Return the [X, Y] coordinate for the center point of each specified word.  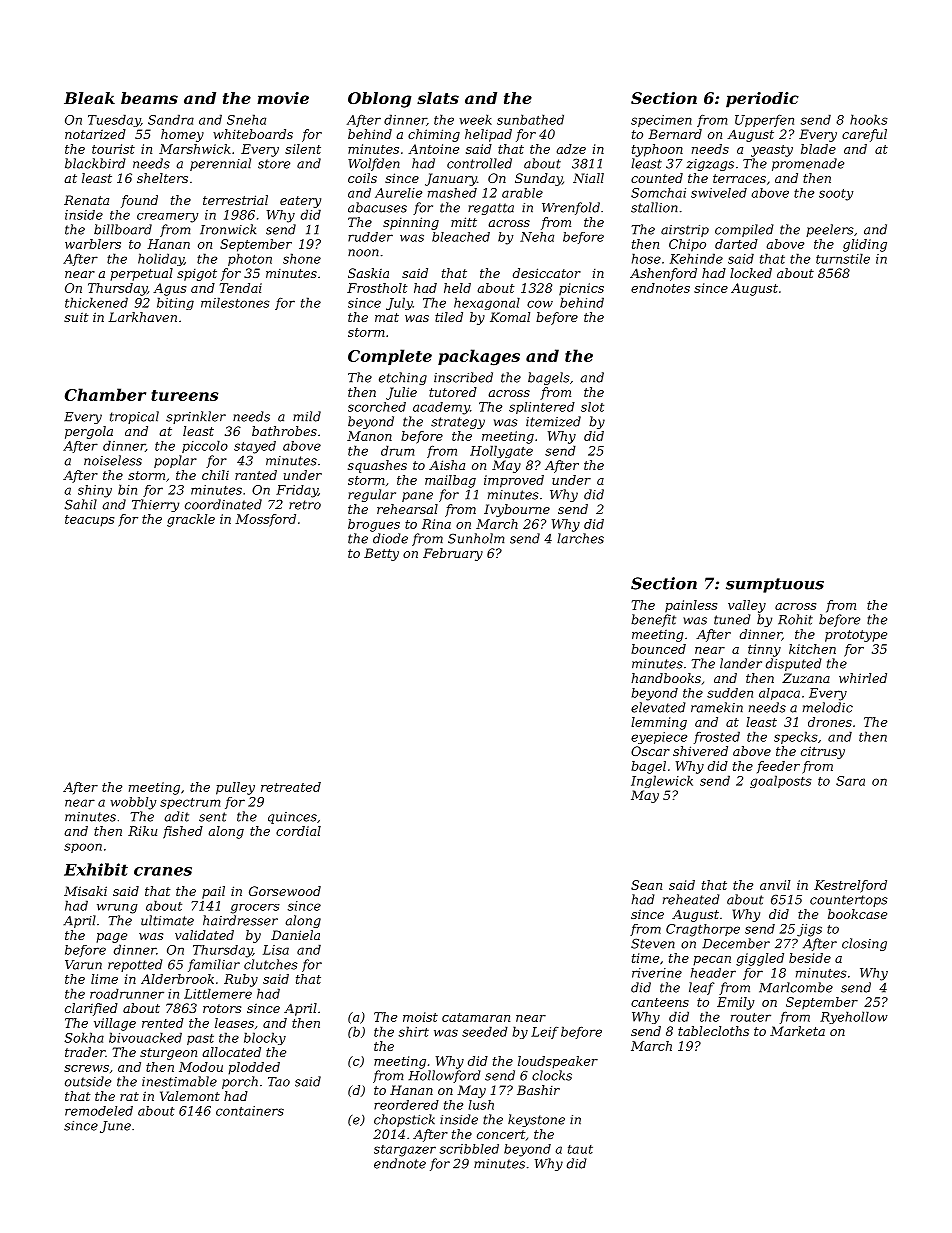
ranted [256, 475]
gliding [865, 245]
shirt [414, 1031]
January [451, 179]
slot [592, 407]
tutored [453, 392]
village [115, 1024]
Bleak [89, 98]
